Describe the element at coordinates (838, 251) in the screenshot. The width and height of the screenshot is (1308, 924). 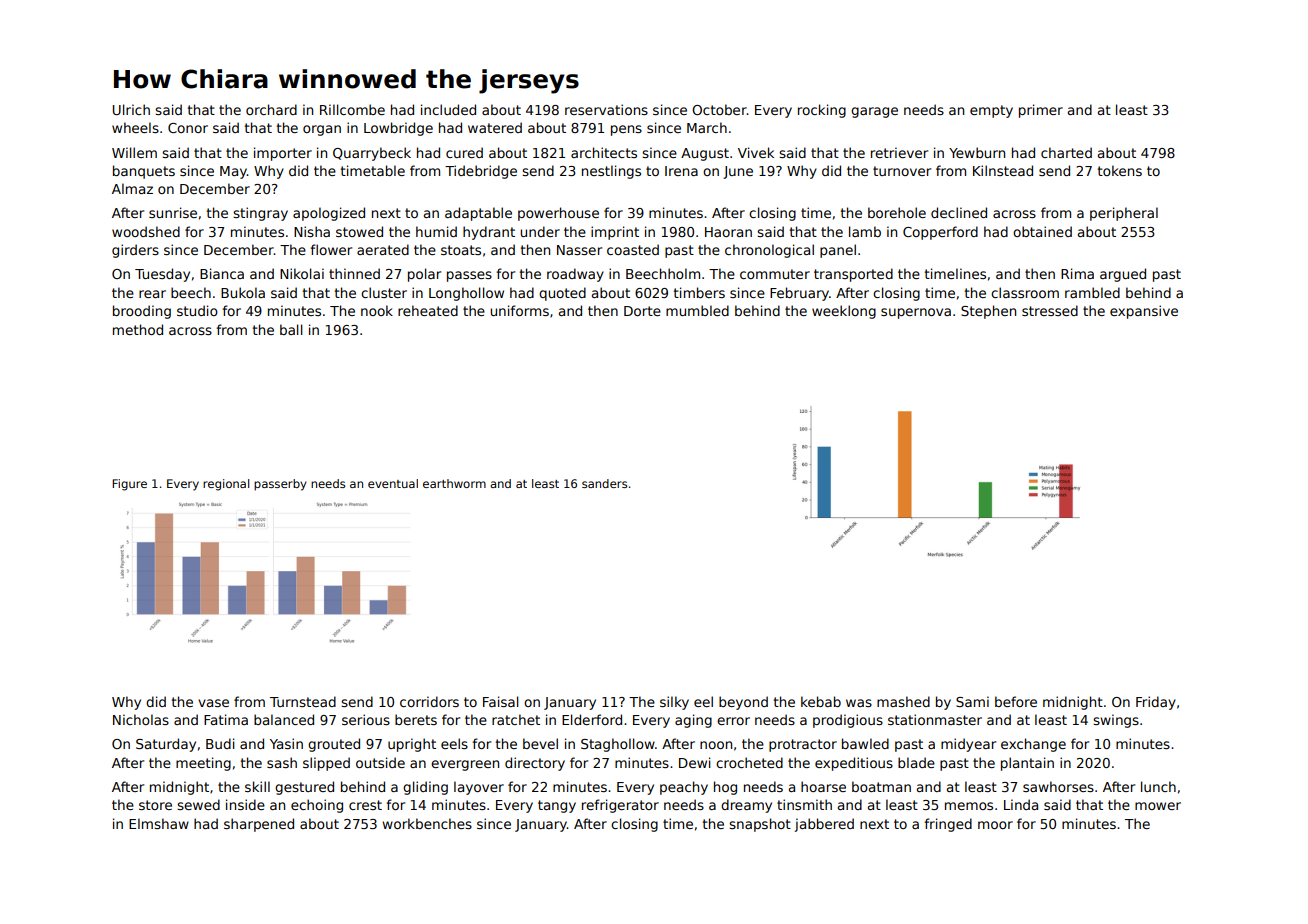
I see `panel` at that location.
